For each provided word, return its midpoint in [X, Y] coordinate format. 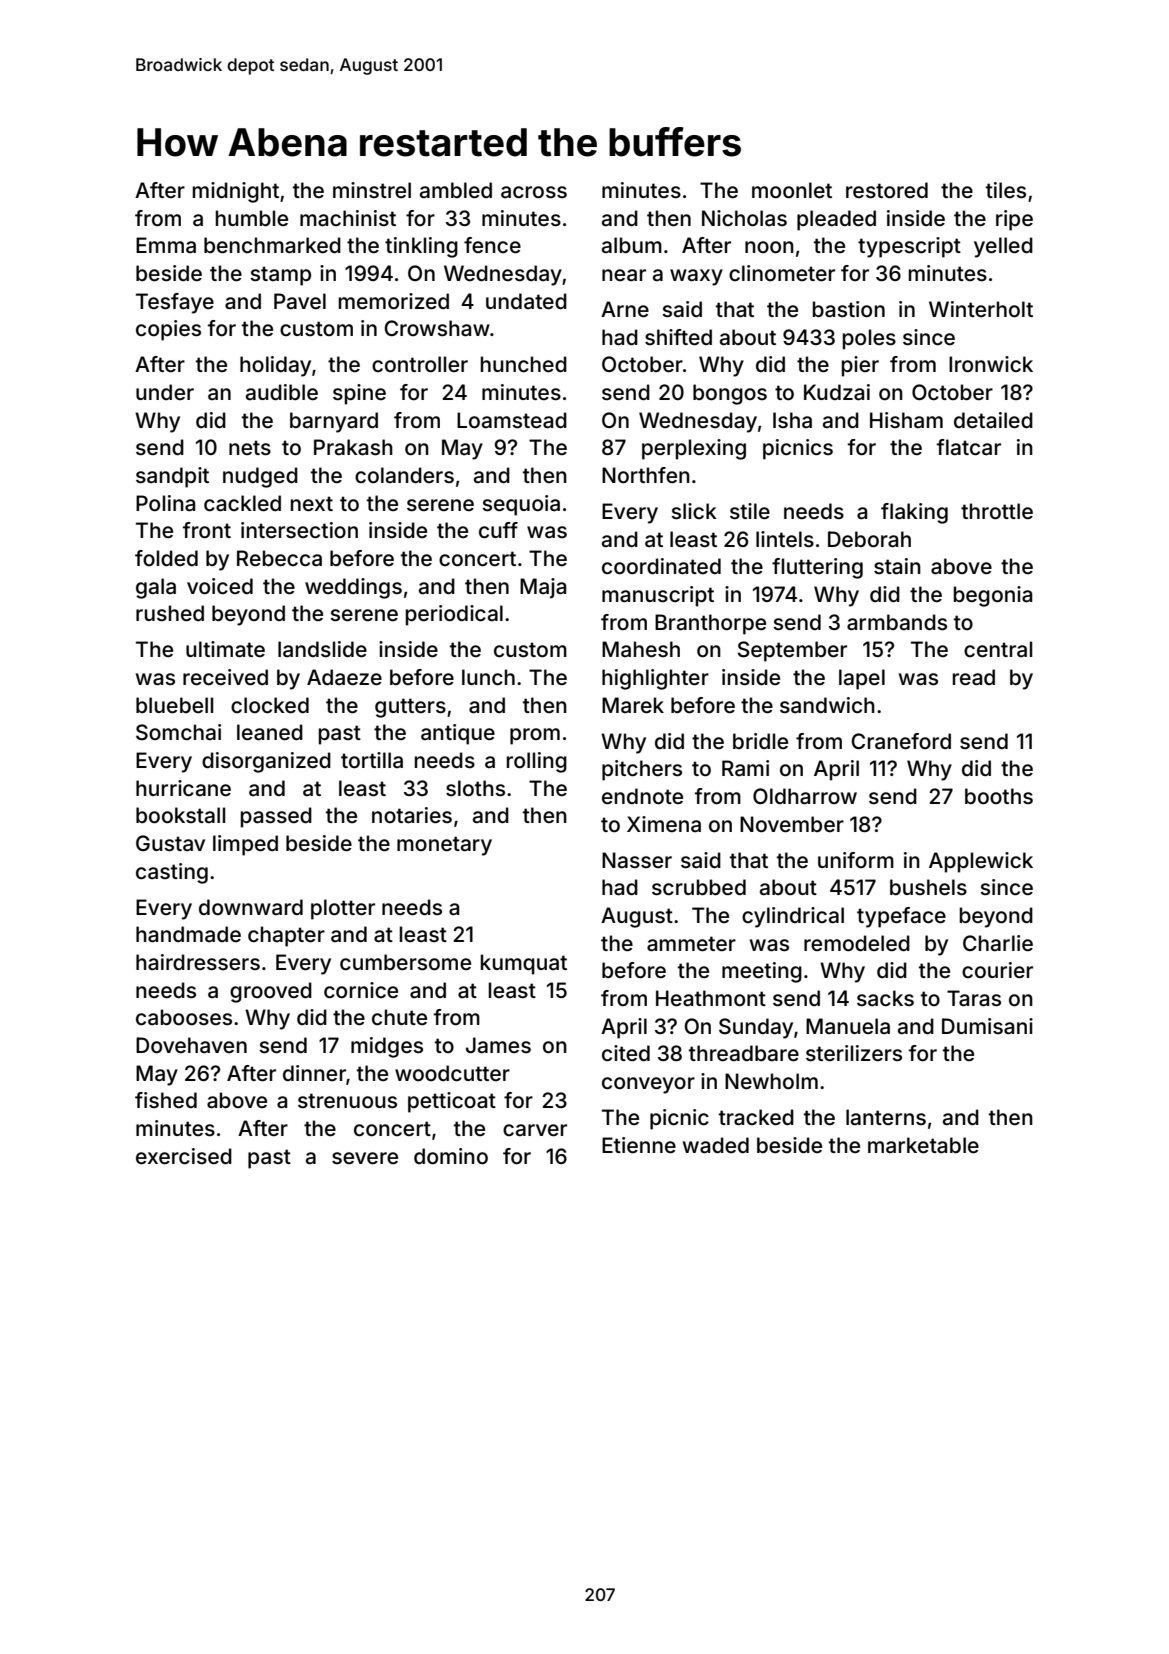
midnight [236, 192]
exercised [184, 1156]
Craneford [901, 741]
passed [276, 817]
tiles [1006, 190]
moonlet [792, 190]
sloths [475, 788]
